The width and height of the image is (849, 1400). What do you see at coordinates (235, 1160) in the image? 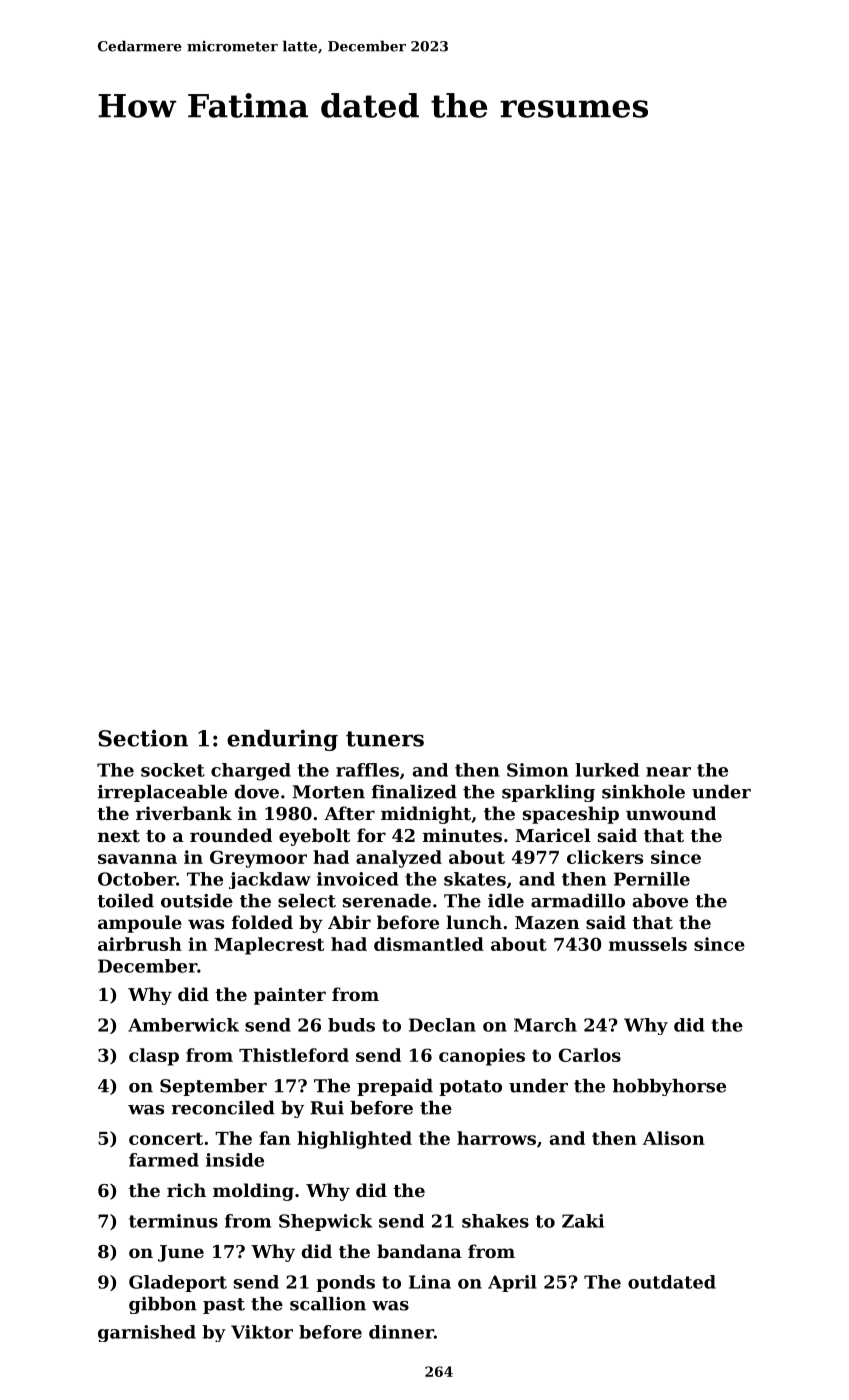
I see `inside` at bounding box center [235, 1160].
